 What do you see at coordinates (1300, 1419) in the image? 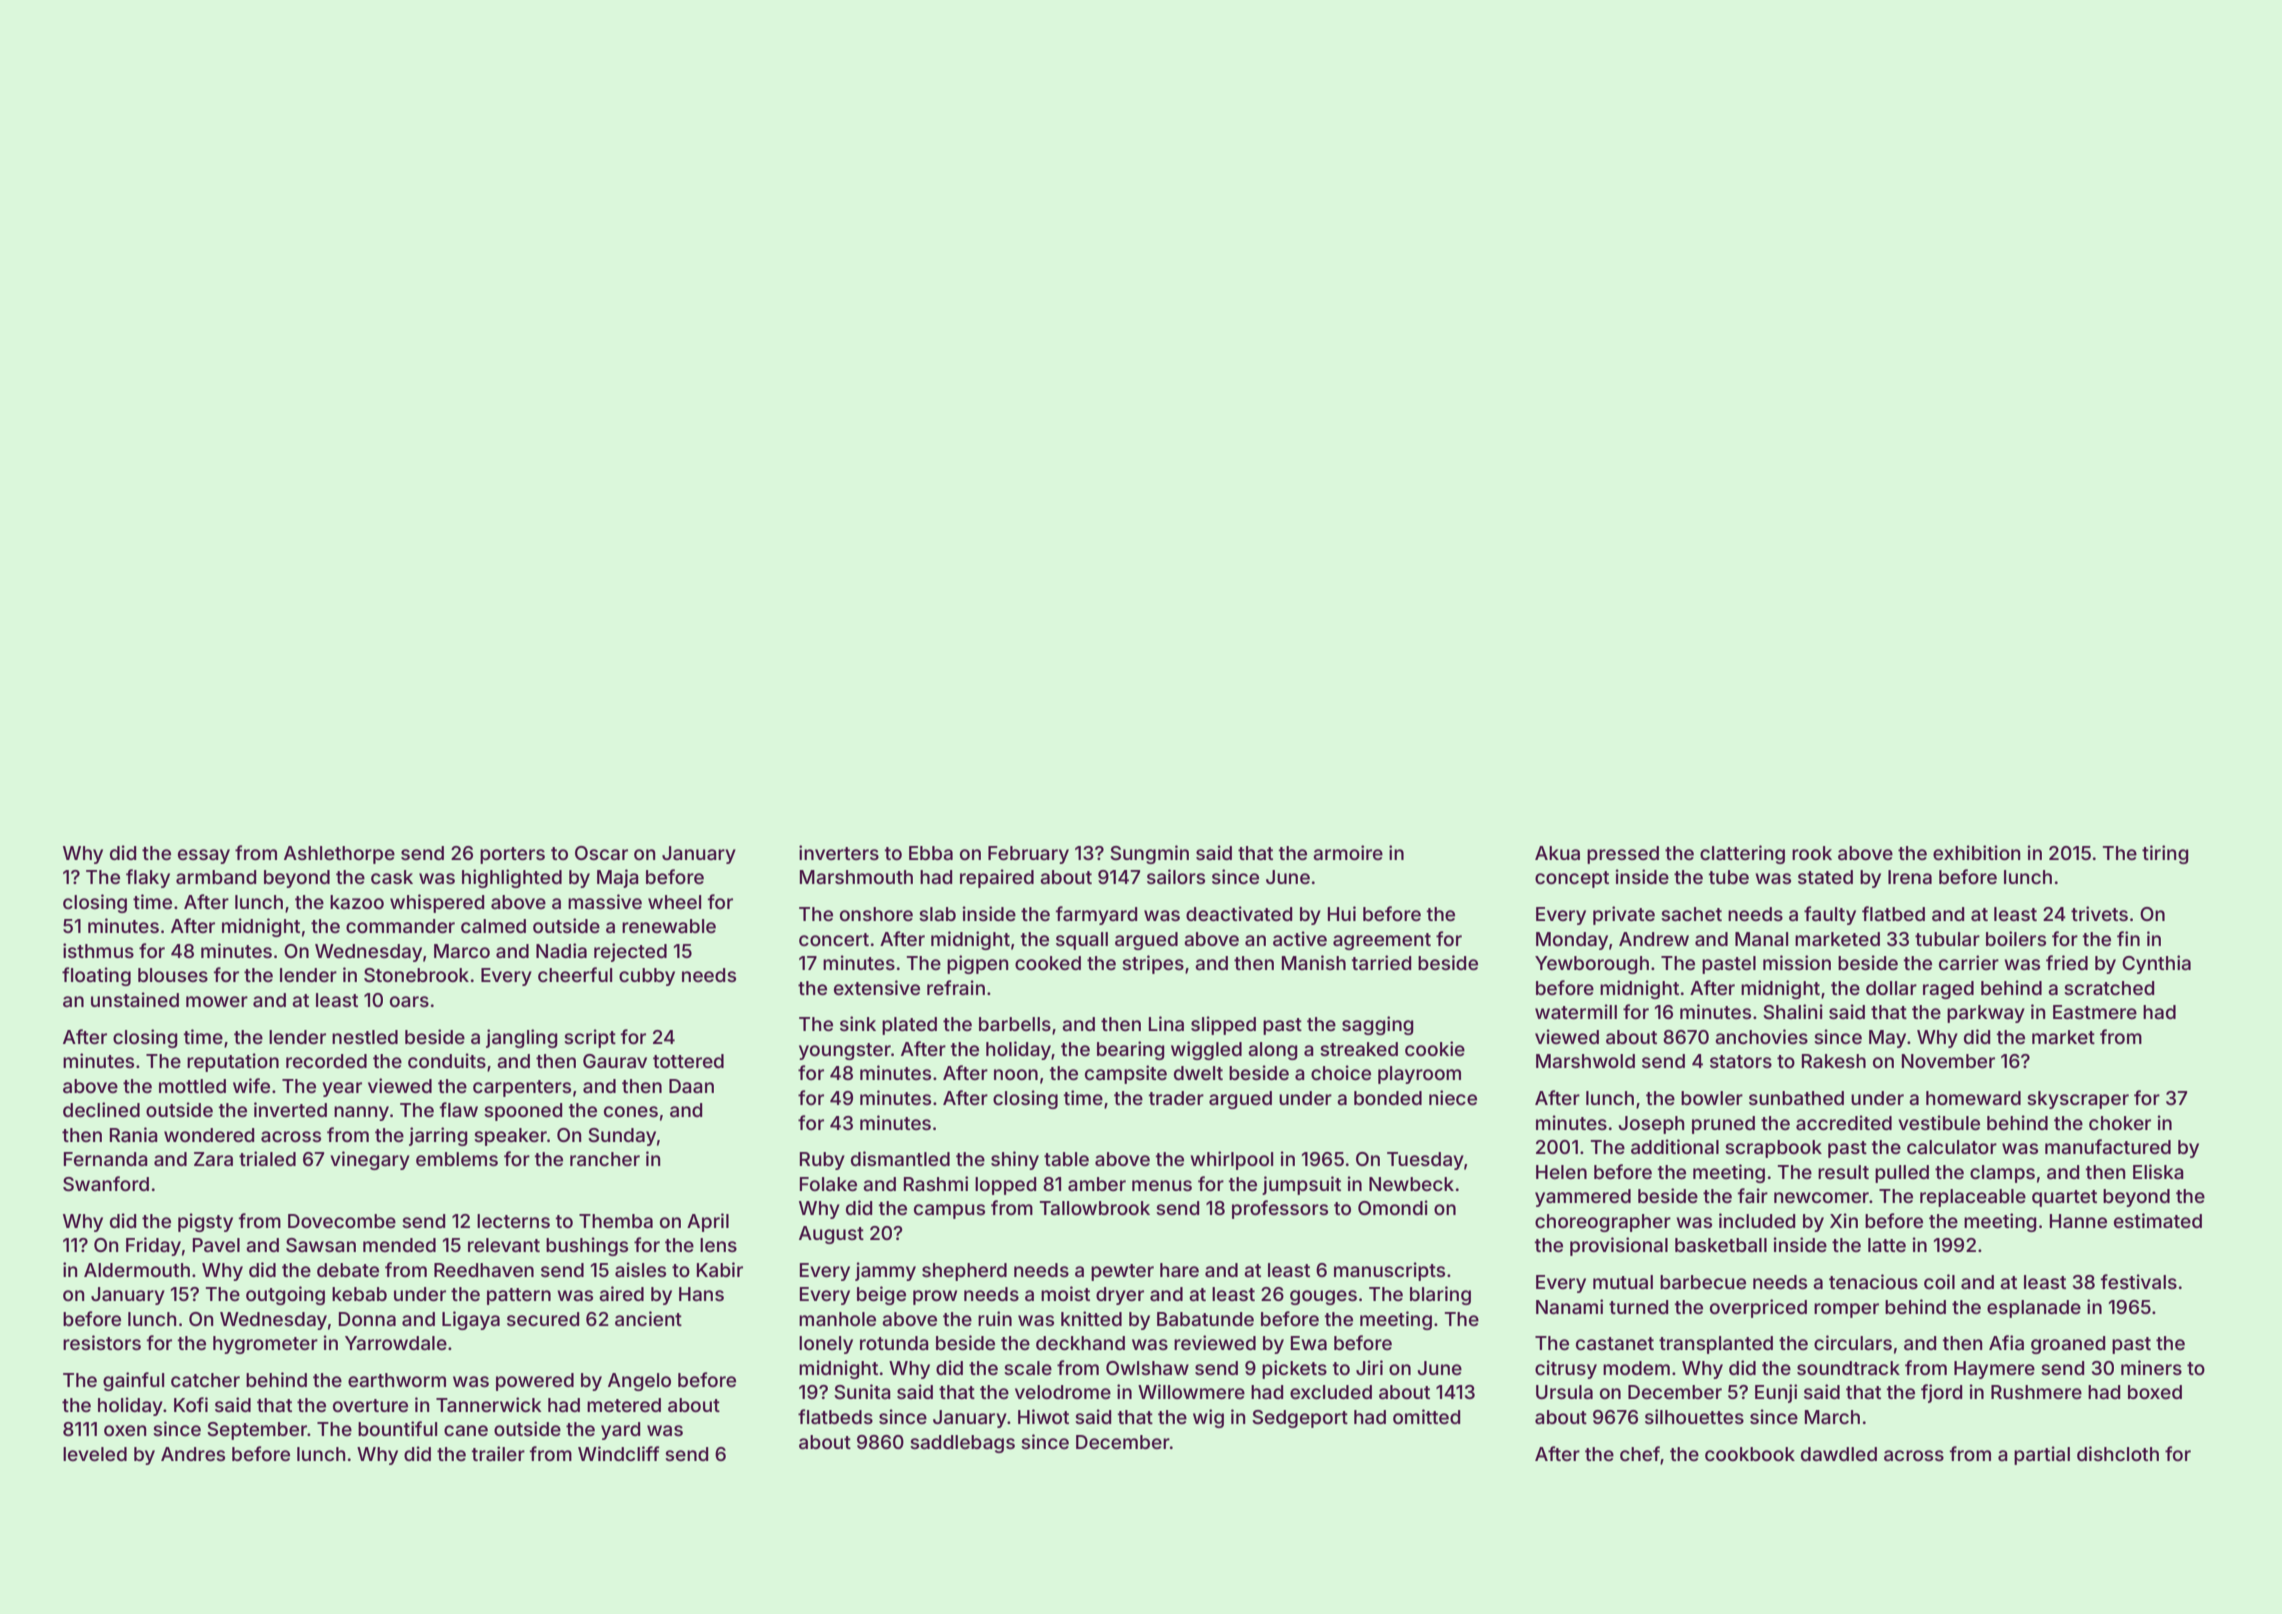
I see `Sedgeport` at bounding box center [1300, 1419].
